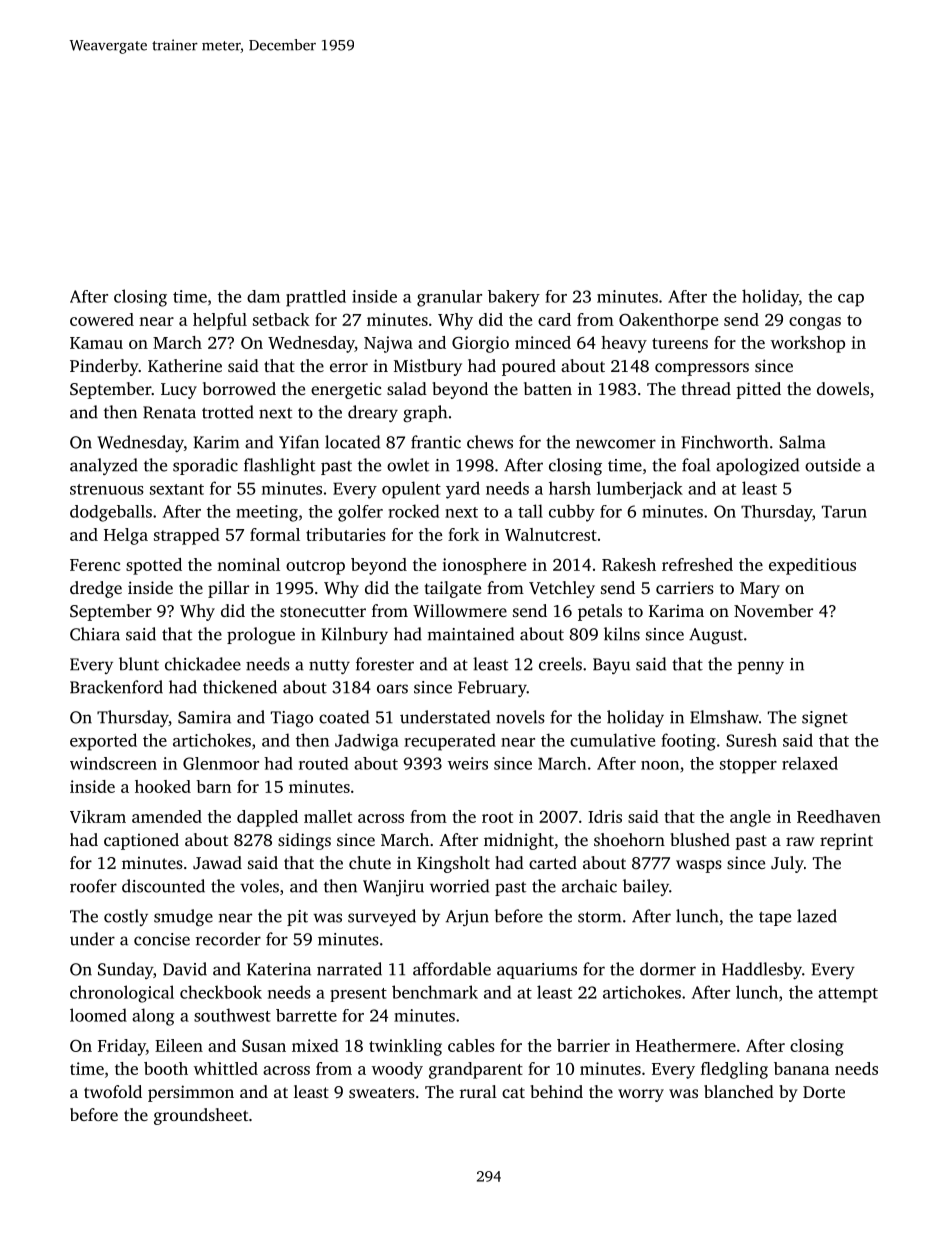 The image size is (952, 1233). I want to click on Heathermere, so click(686, 1045).
